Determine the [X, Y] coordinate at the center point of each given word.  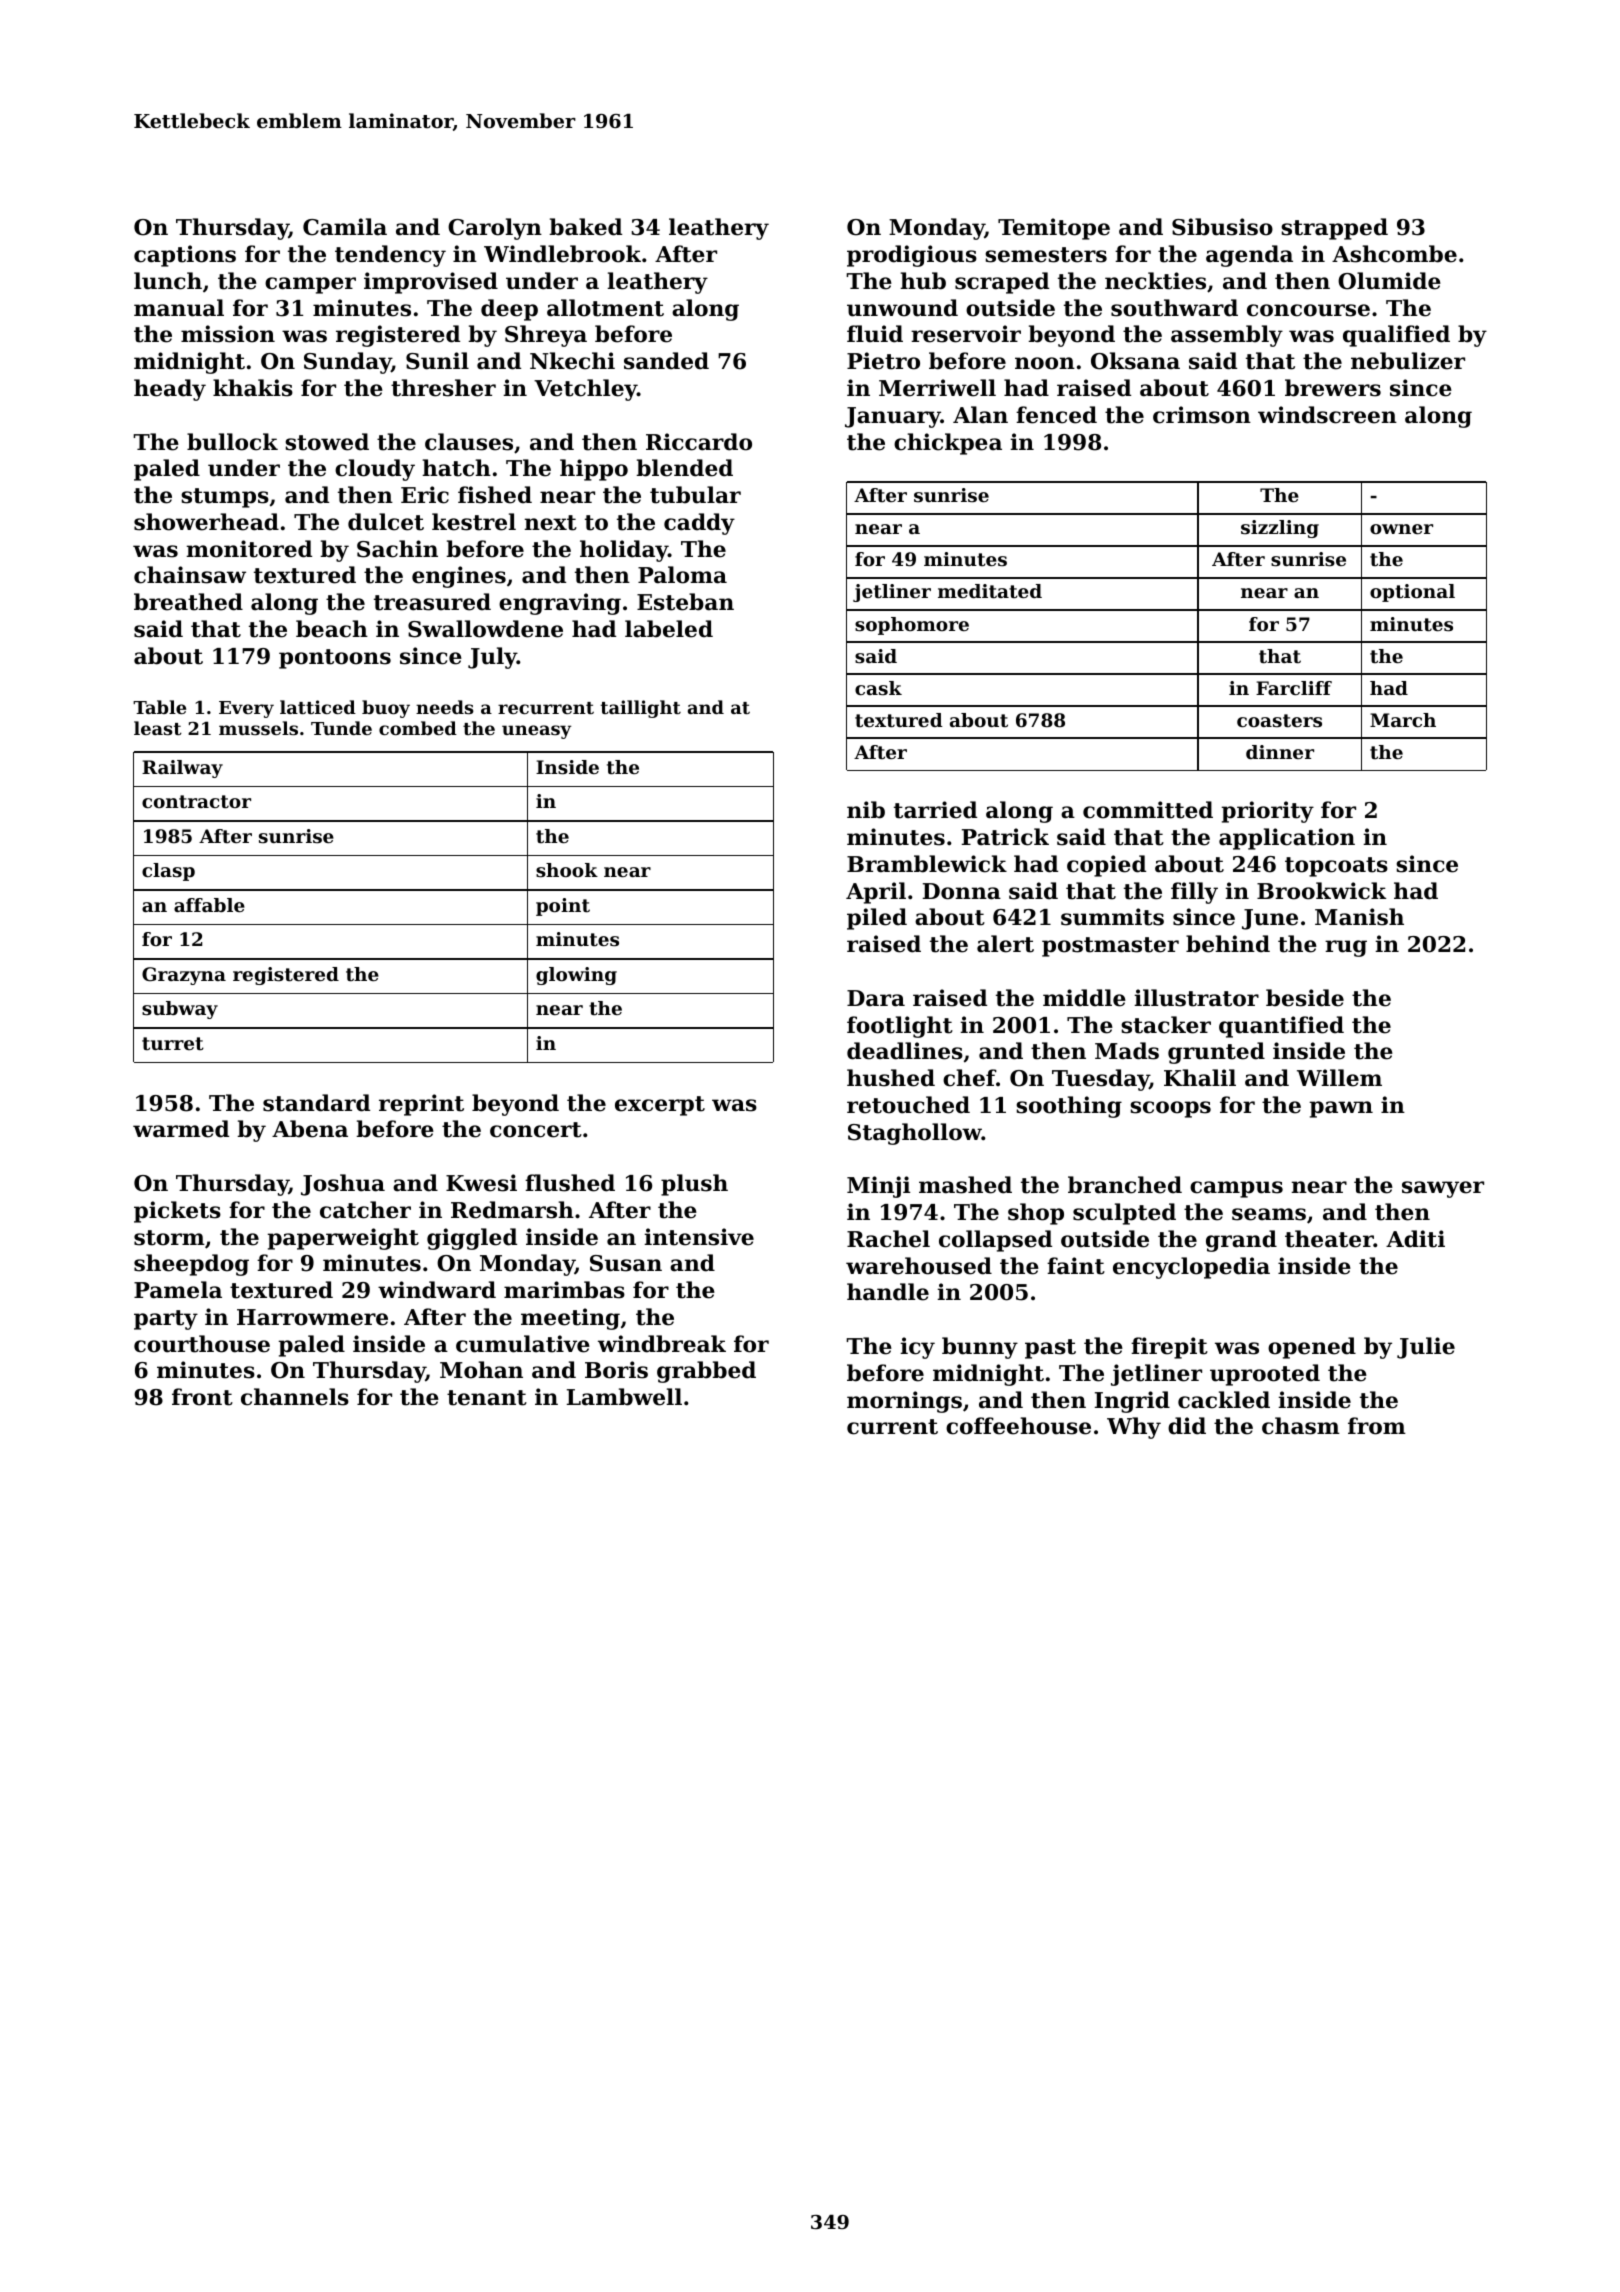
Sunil [437, 361]
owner [1401, 529]
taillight [641, 709]
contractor [196, 802]
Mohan [481, 1370]
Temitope [1054, 229]
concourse [1308, 310]
